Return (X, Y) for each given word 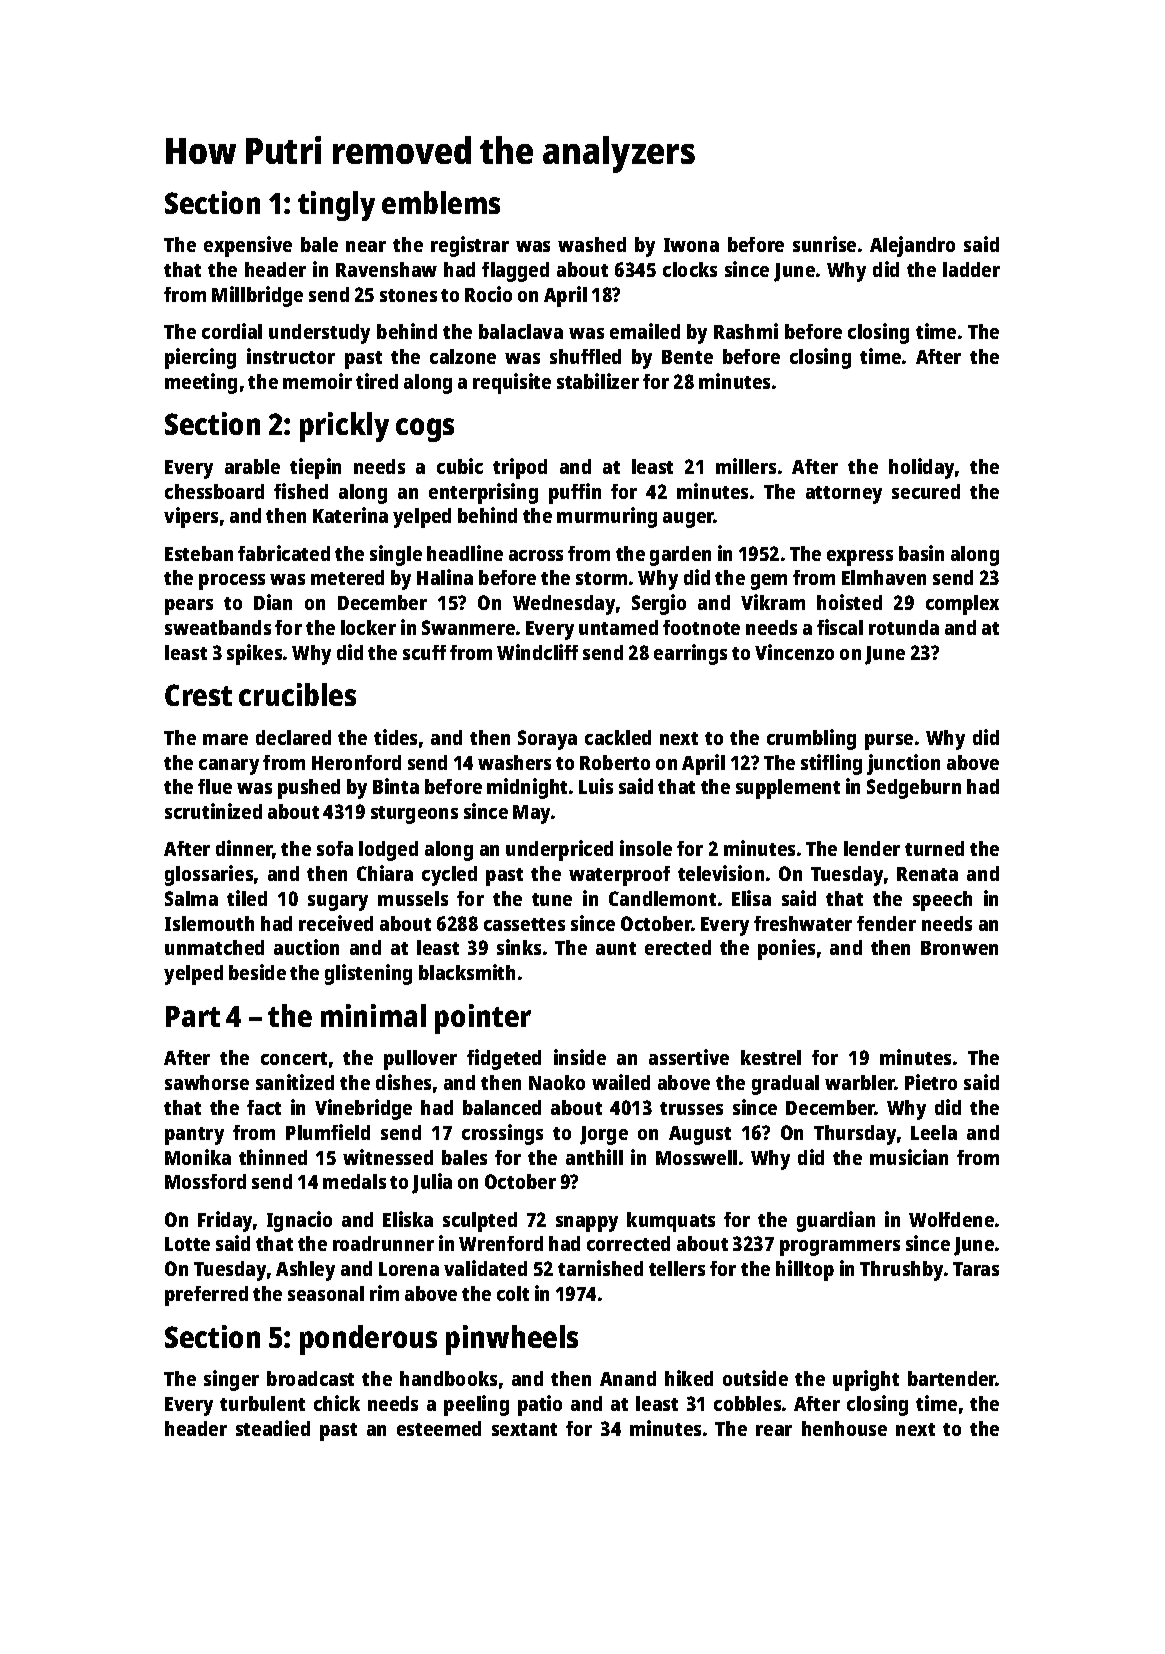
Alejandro (912, 246)
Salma (191, 898)
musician (909, 1157)
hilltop (805, 1270)
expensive (248, 246)
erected (678, 947)
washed (592, 244)
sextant (524, 1429)
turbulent (262, 1403)
